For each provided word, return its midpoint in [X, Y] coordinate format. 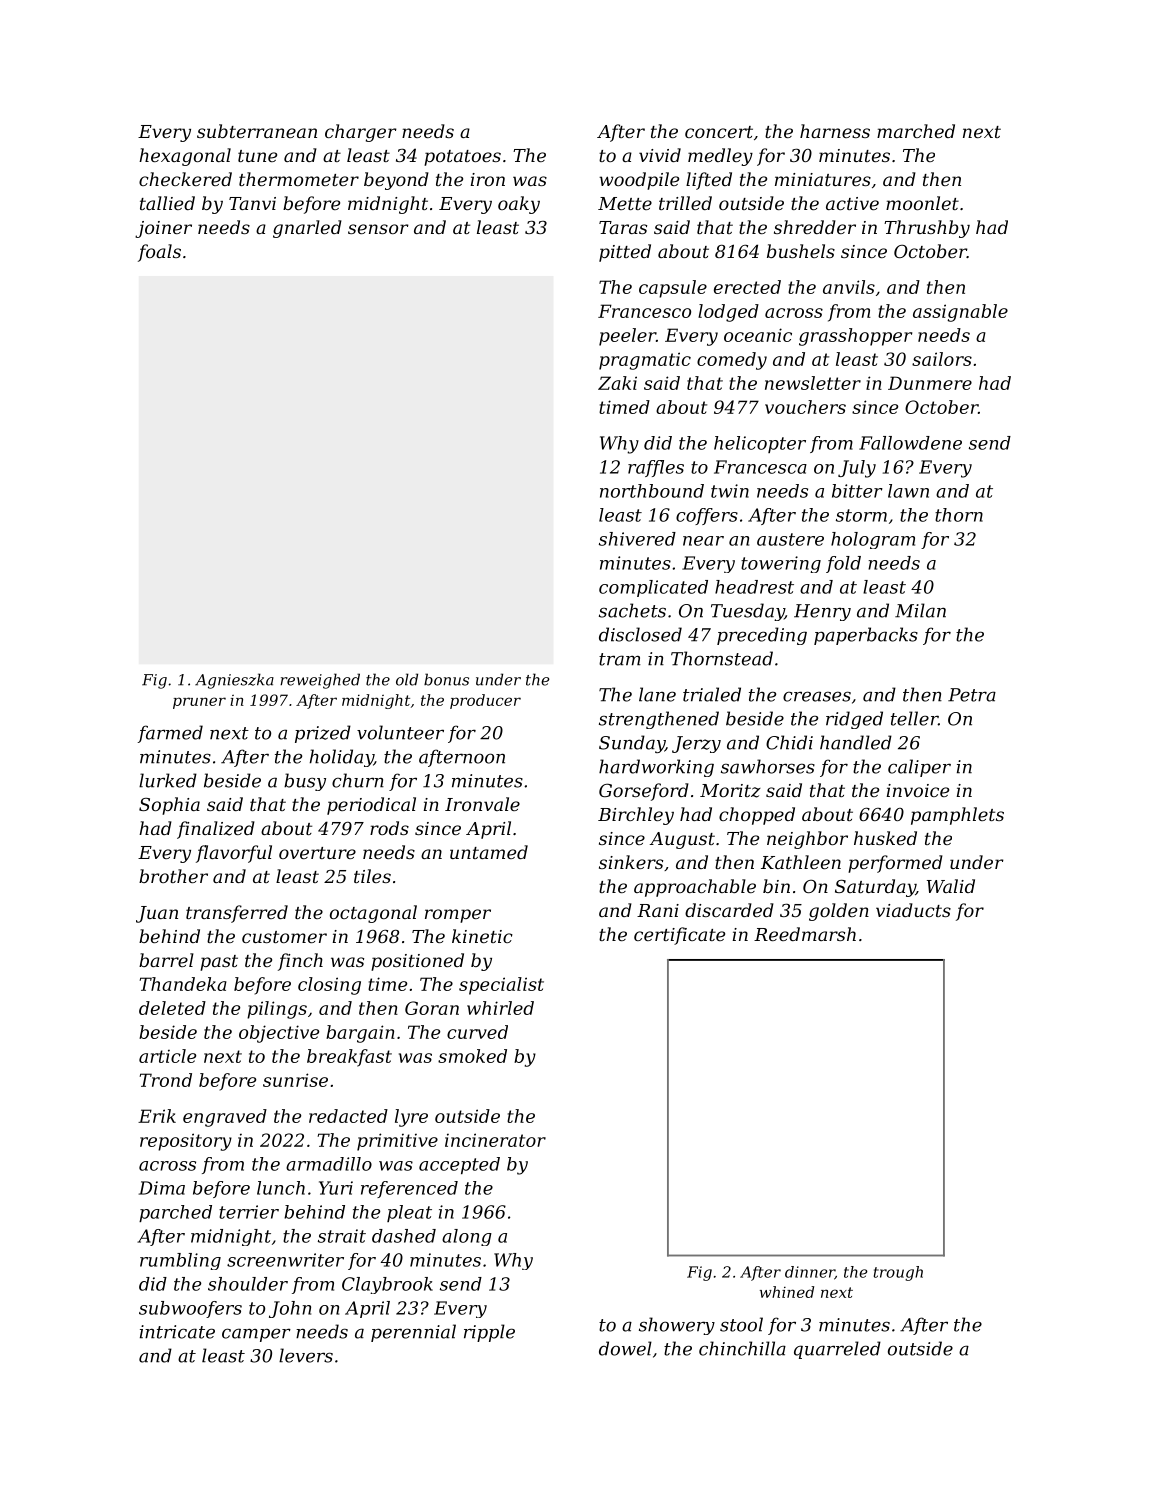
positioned [417, 962]
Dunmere [930, 383]
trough [898, 1273]
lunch [281, 1188]
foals [159, 253]
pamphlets [957, 816]
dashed [404, 1236]
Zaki [617, 383]
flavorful [234, 854]
